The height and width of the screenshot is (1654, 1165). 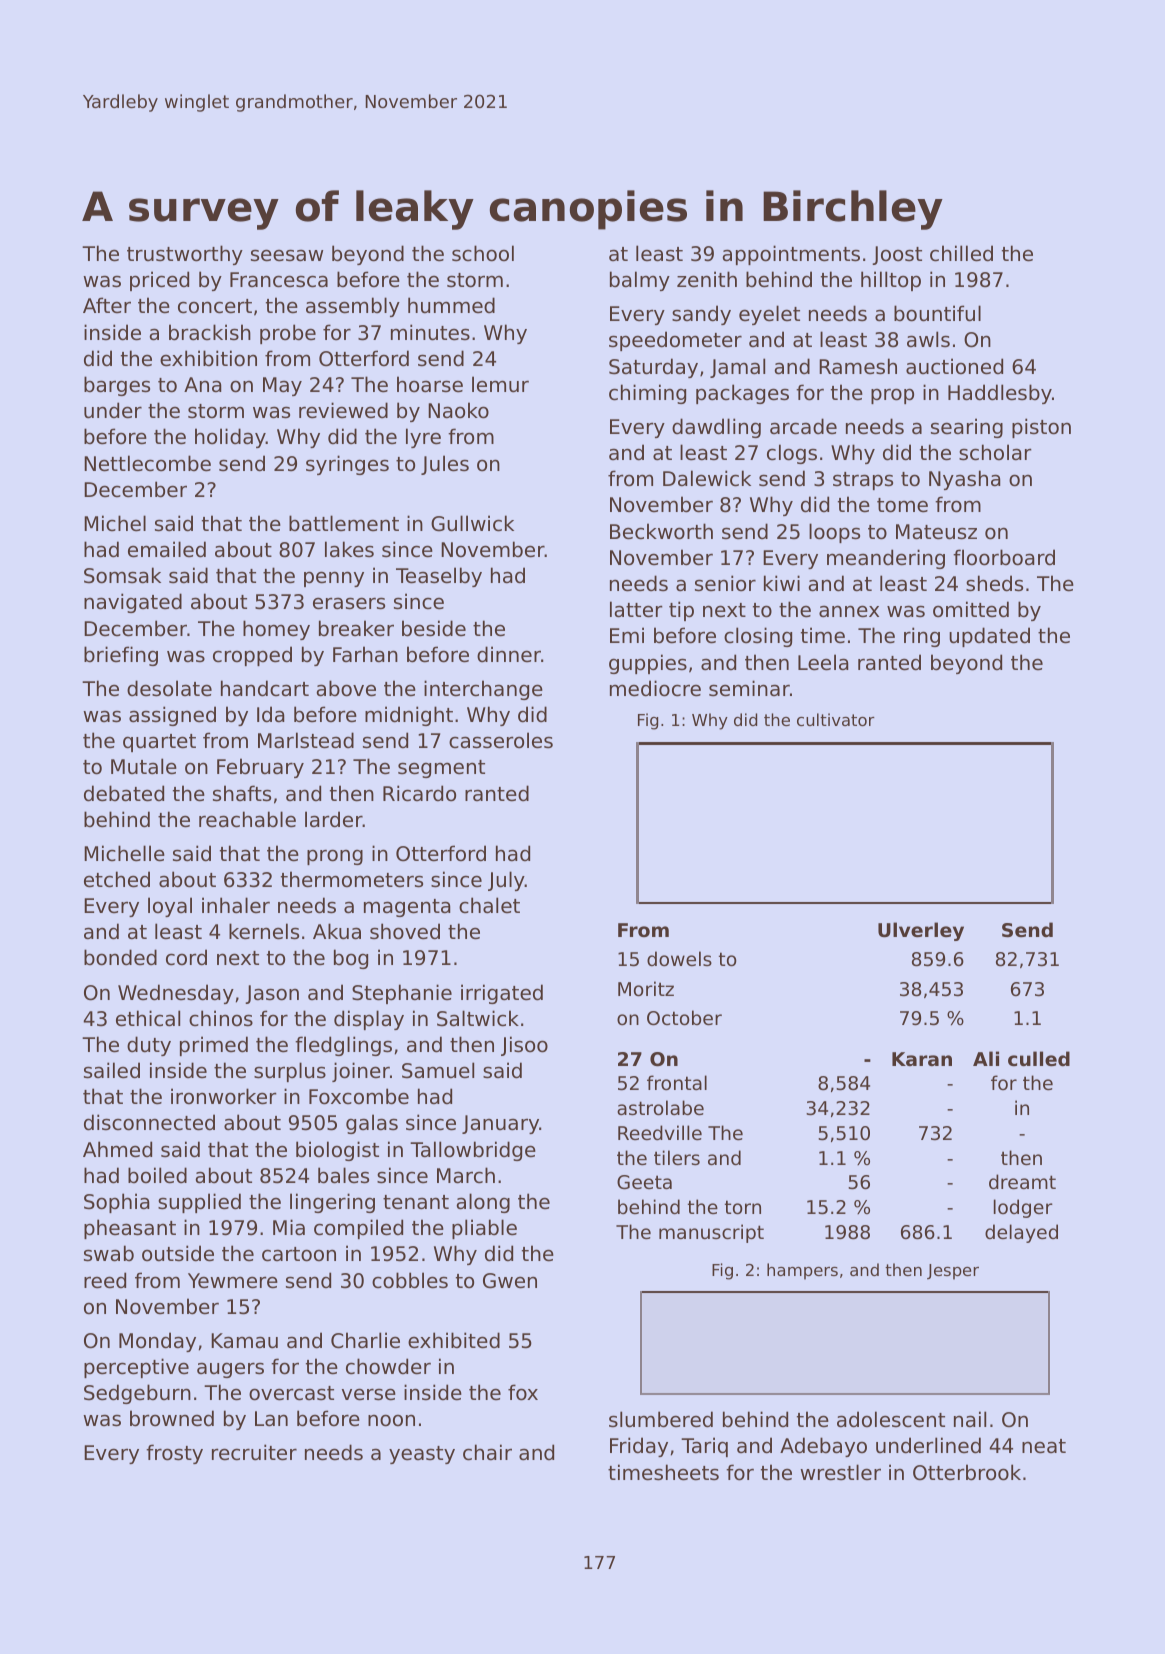 I want to click on hilltop, so click(x=891, y=281).
